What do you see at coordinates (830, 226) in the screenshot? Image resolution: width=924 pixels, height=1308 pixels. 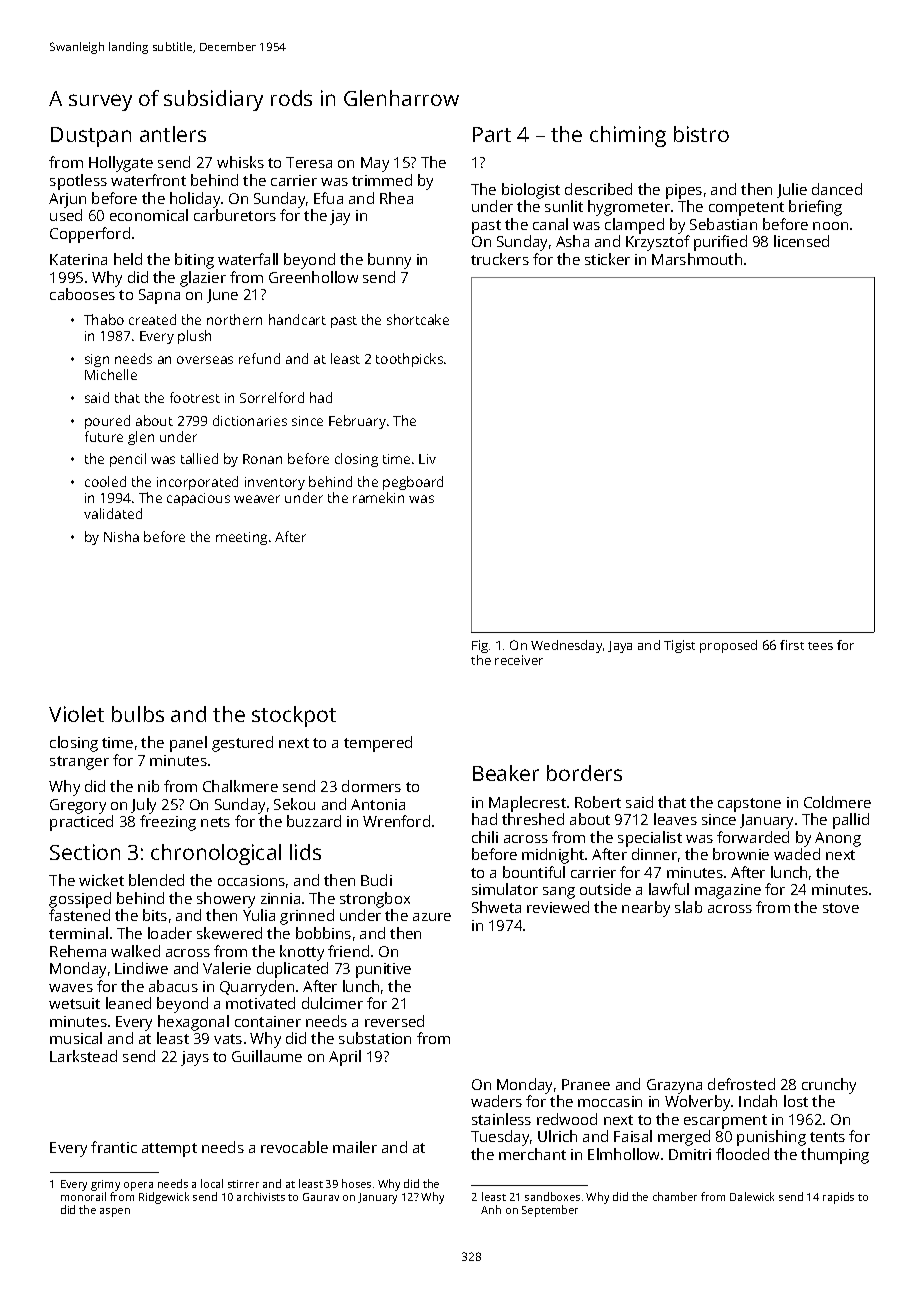 I see `noon` at bounding box center [830, 226].
